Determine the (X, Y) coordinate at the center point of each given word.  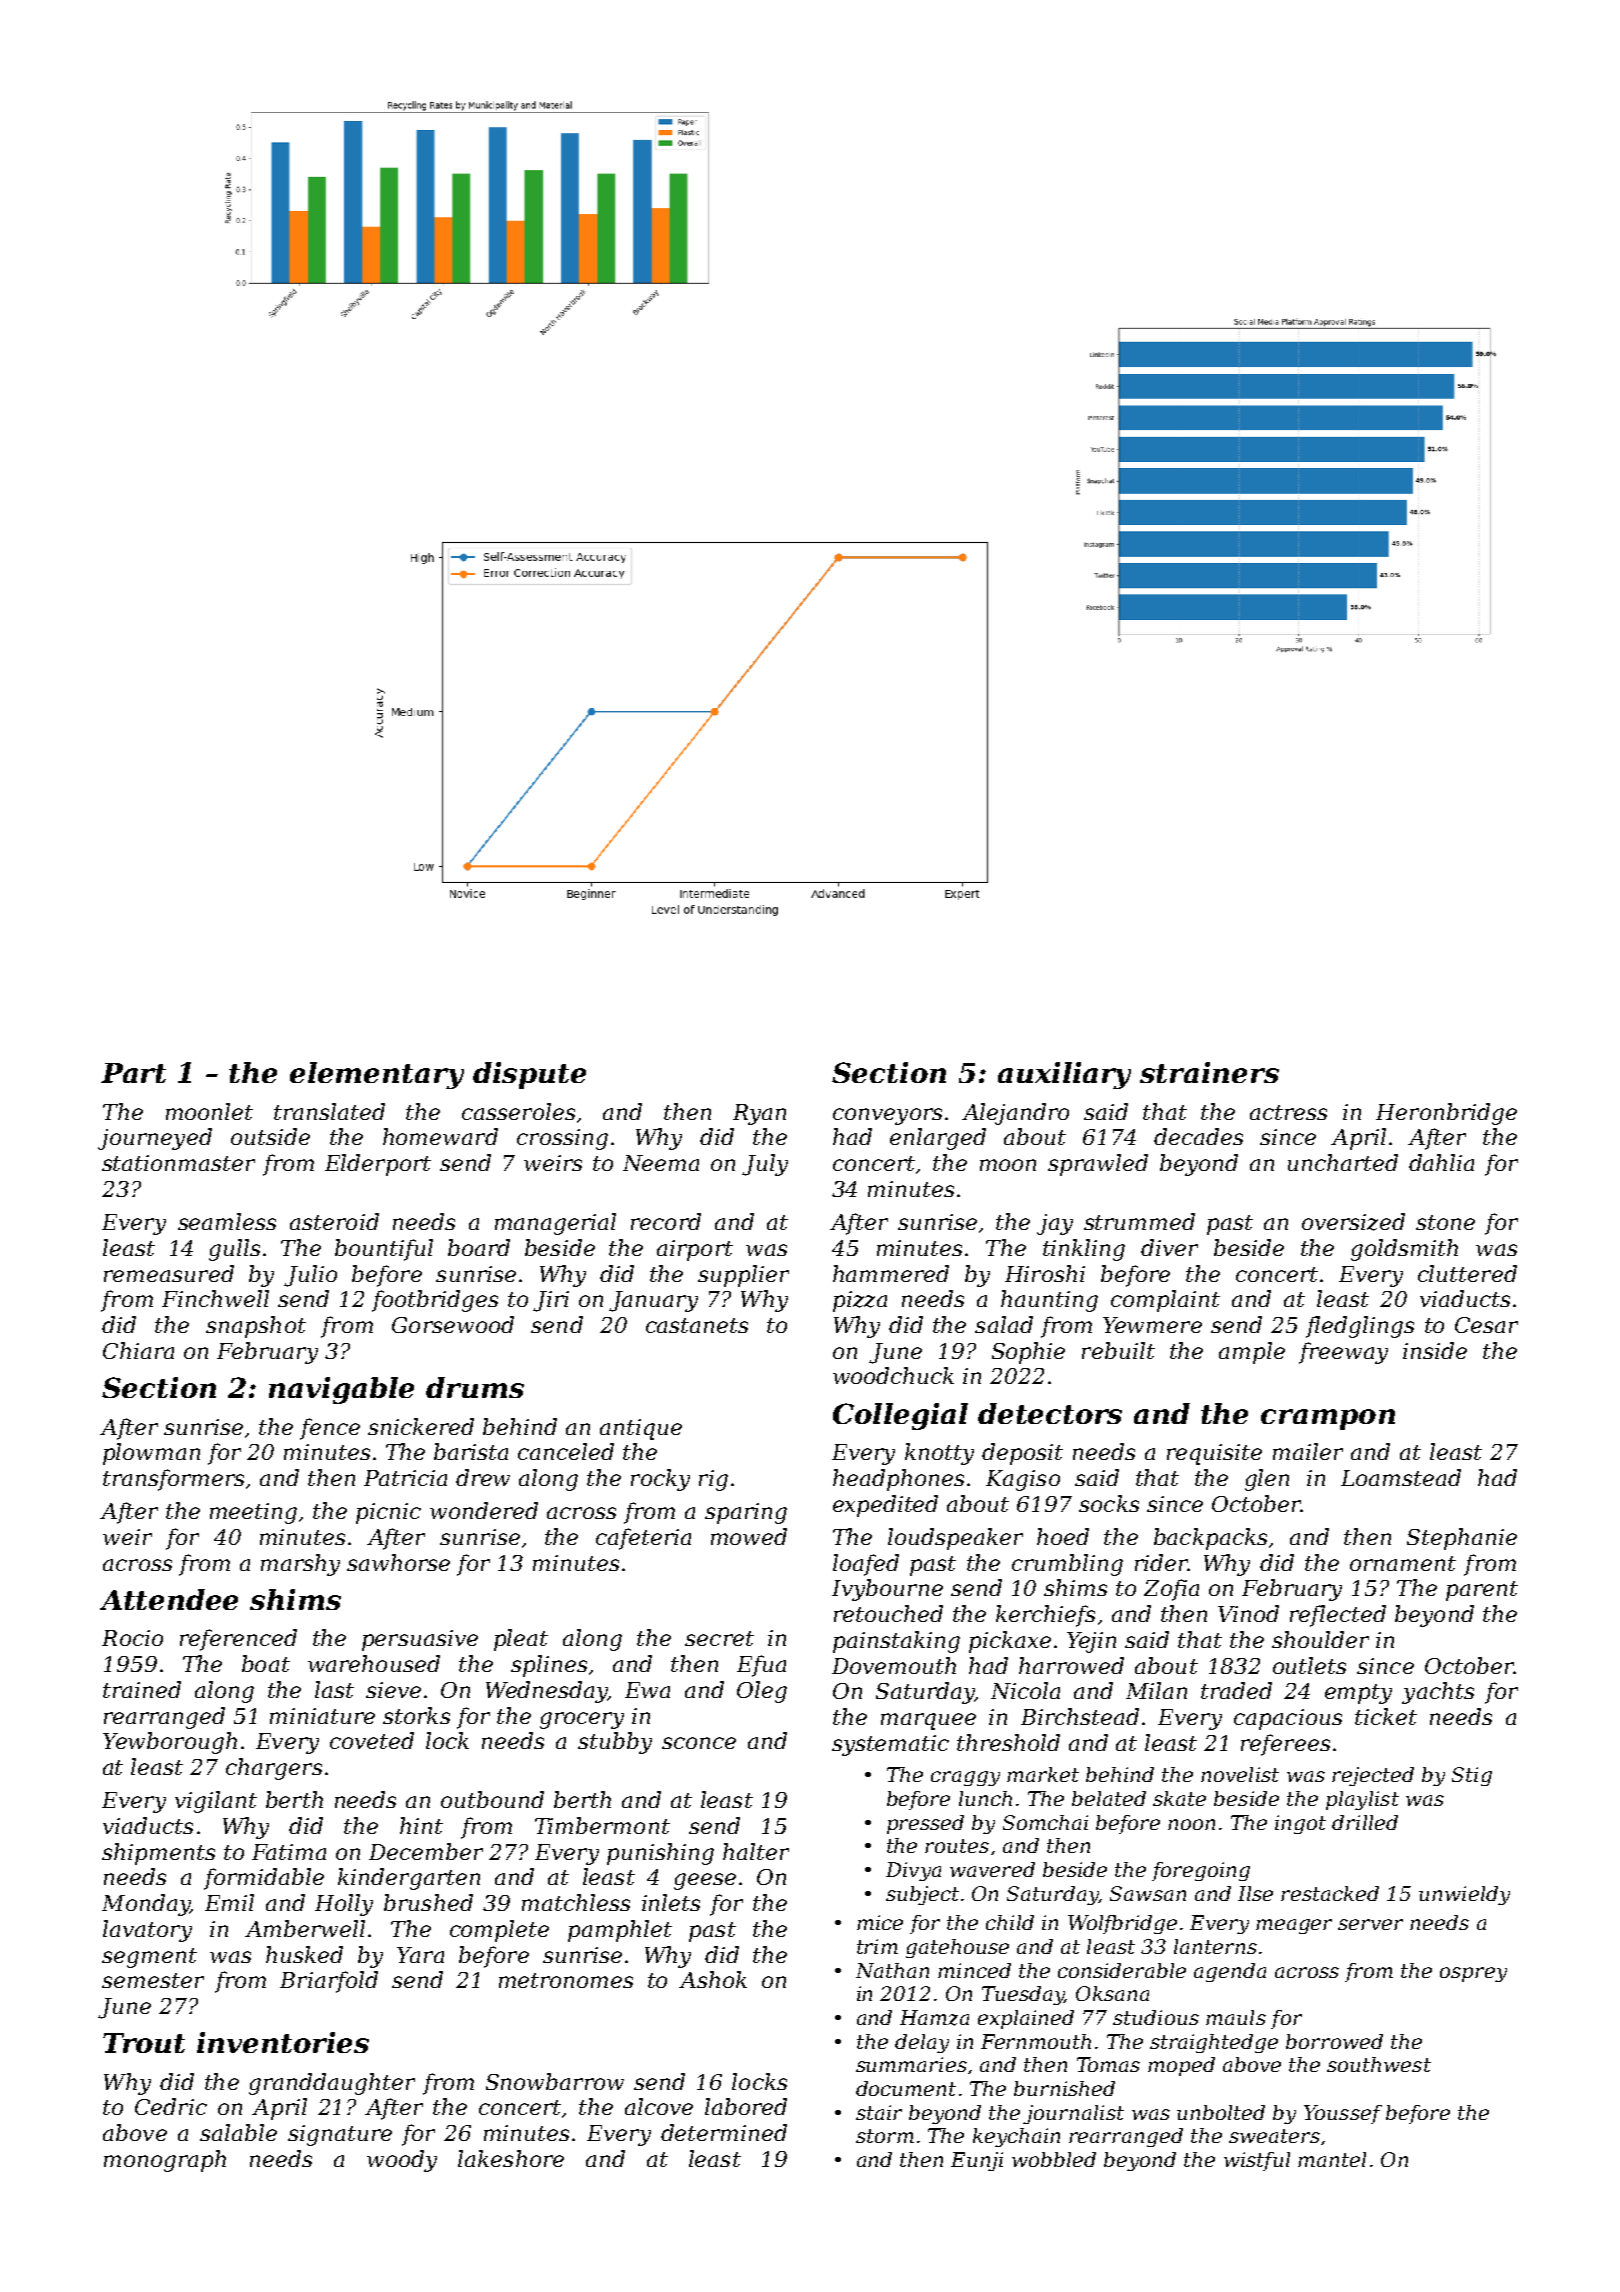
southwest (1379, 2064)
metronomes (566, 1980)
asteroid (334, 1221)
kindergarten (409, 1879)
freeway (1343, 1353)
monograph (165, 2161)
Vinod (1248, 1613)
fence (330, 1429)
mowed (749, 1536)
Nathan (892, 1970)
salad (1004, 1324)
